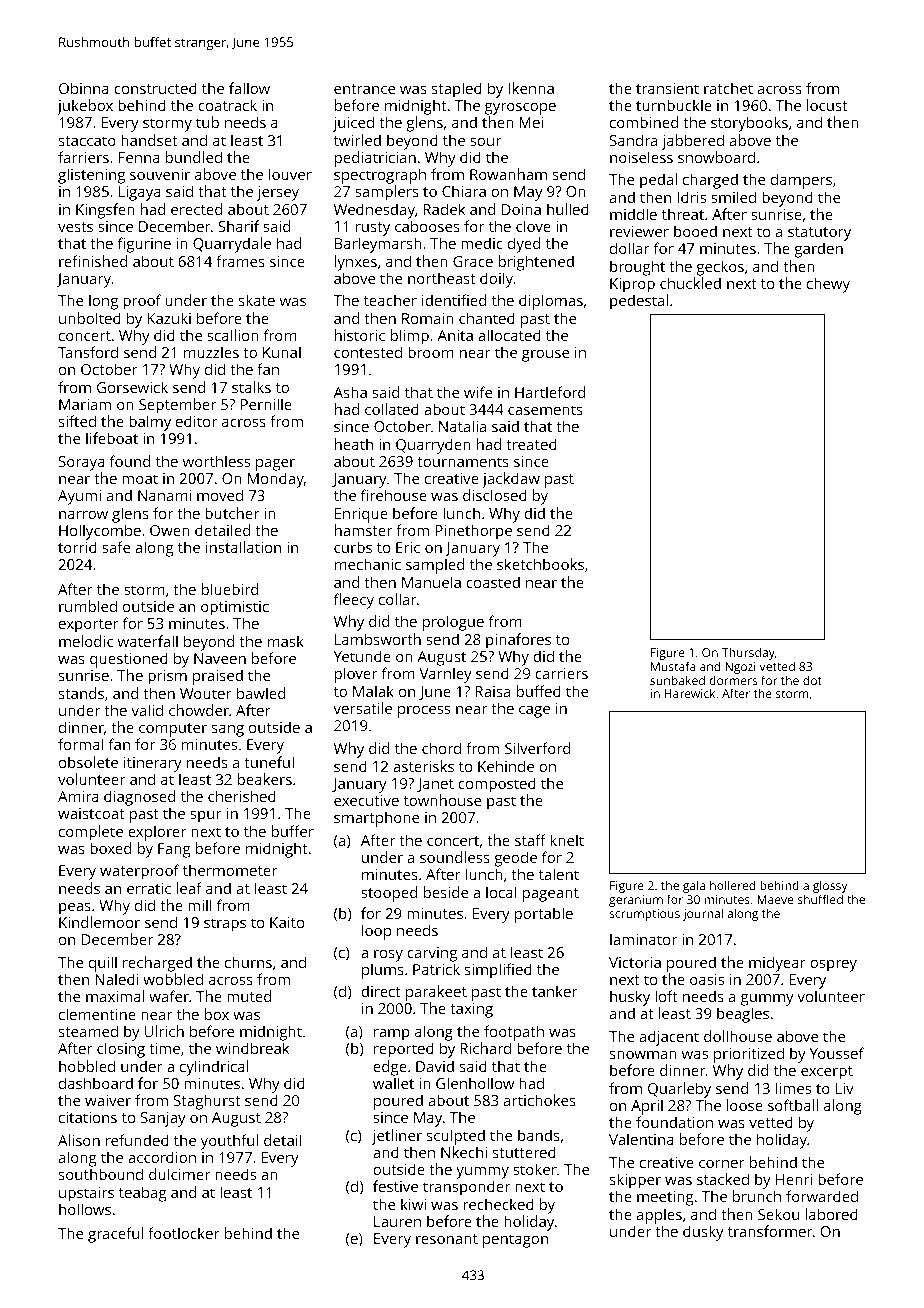 The width and height of the screenshot is (924, 1308). What do you see at coordinates (155, 88) in the screenshot?
I see `constructed` at bounding box center [155, 88].
